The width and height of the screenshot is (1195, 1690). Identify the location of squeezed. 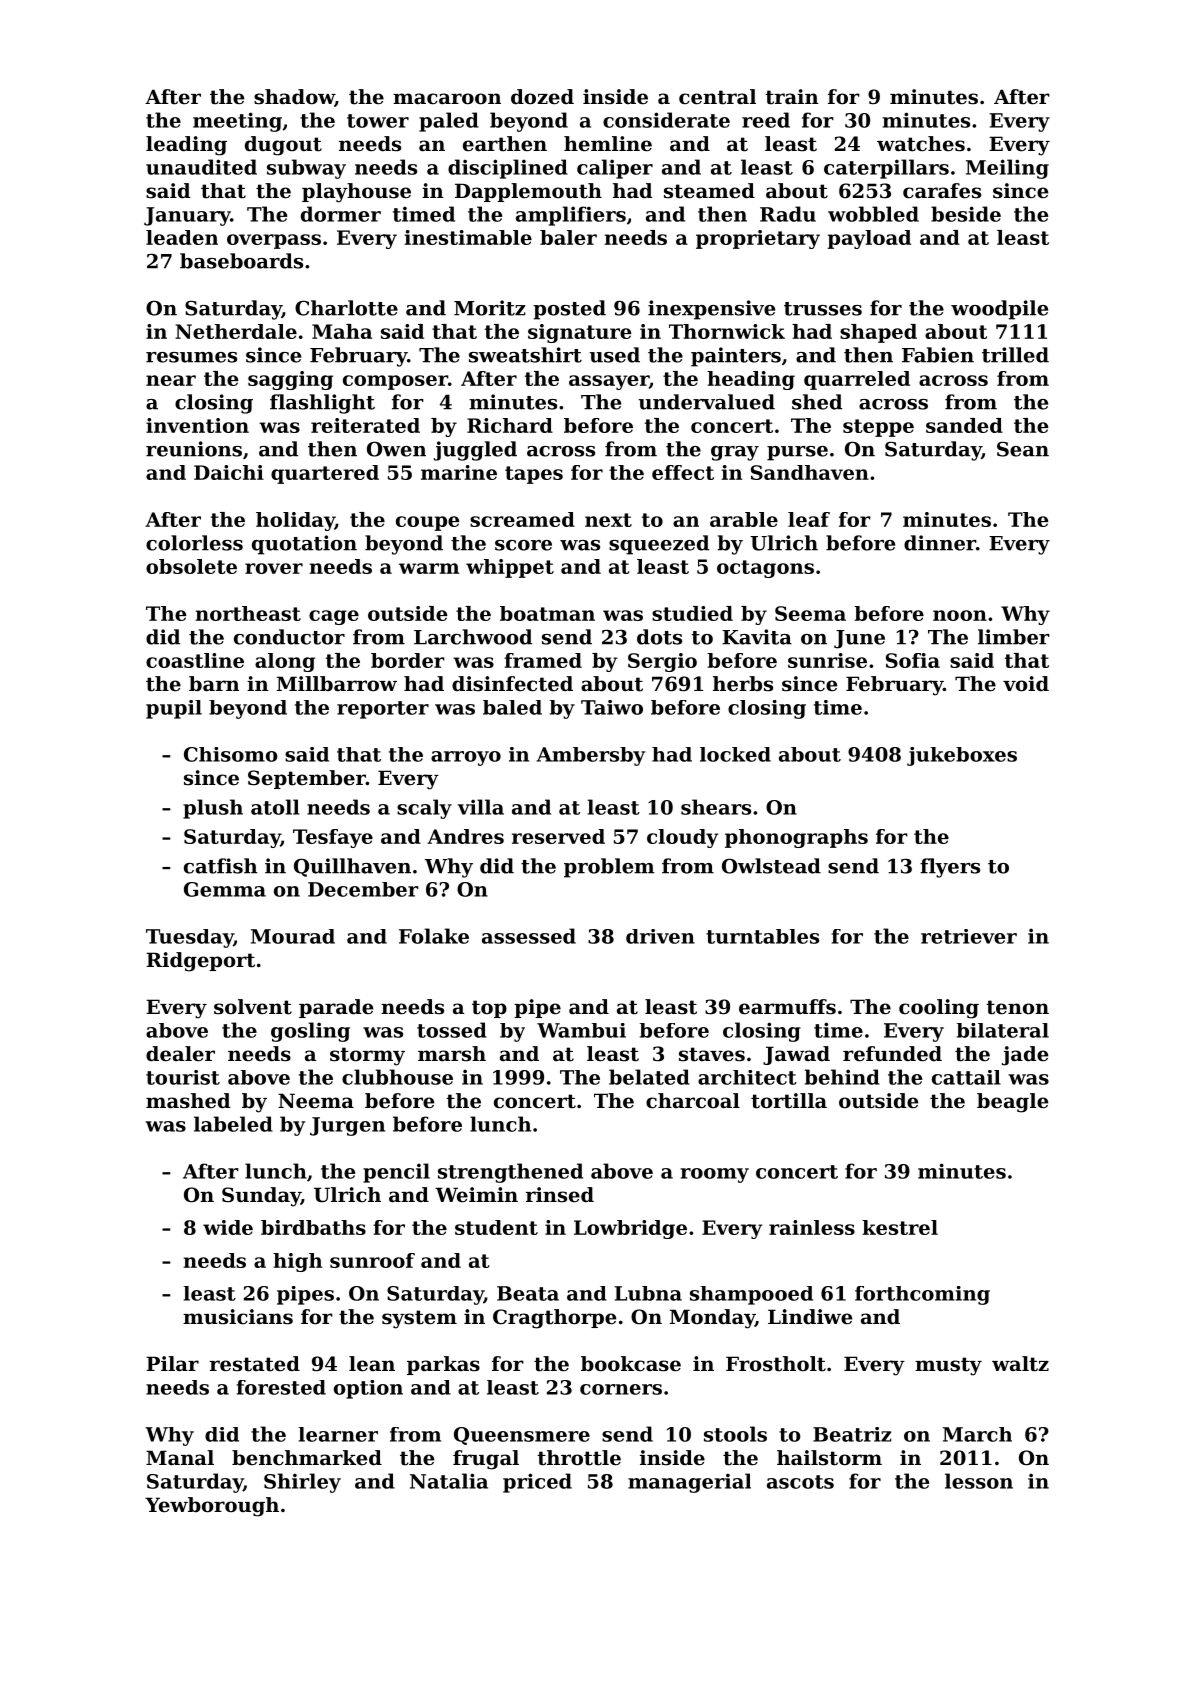
(659, 545).
